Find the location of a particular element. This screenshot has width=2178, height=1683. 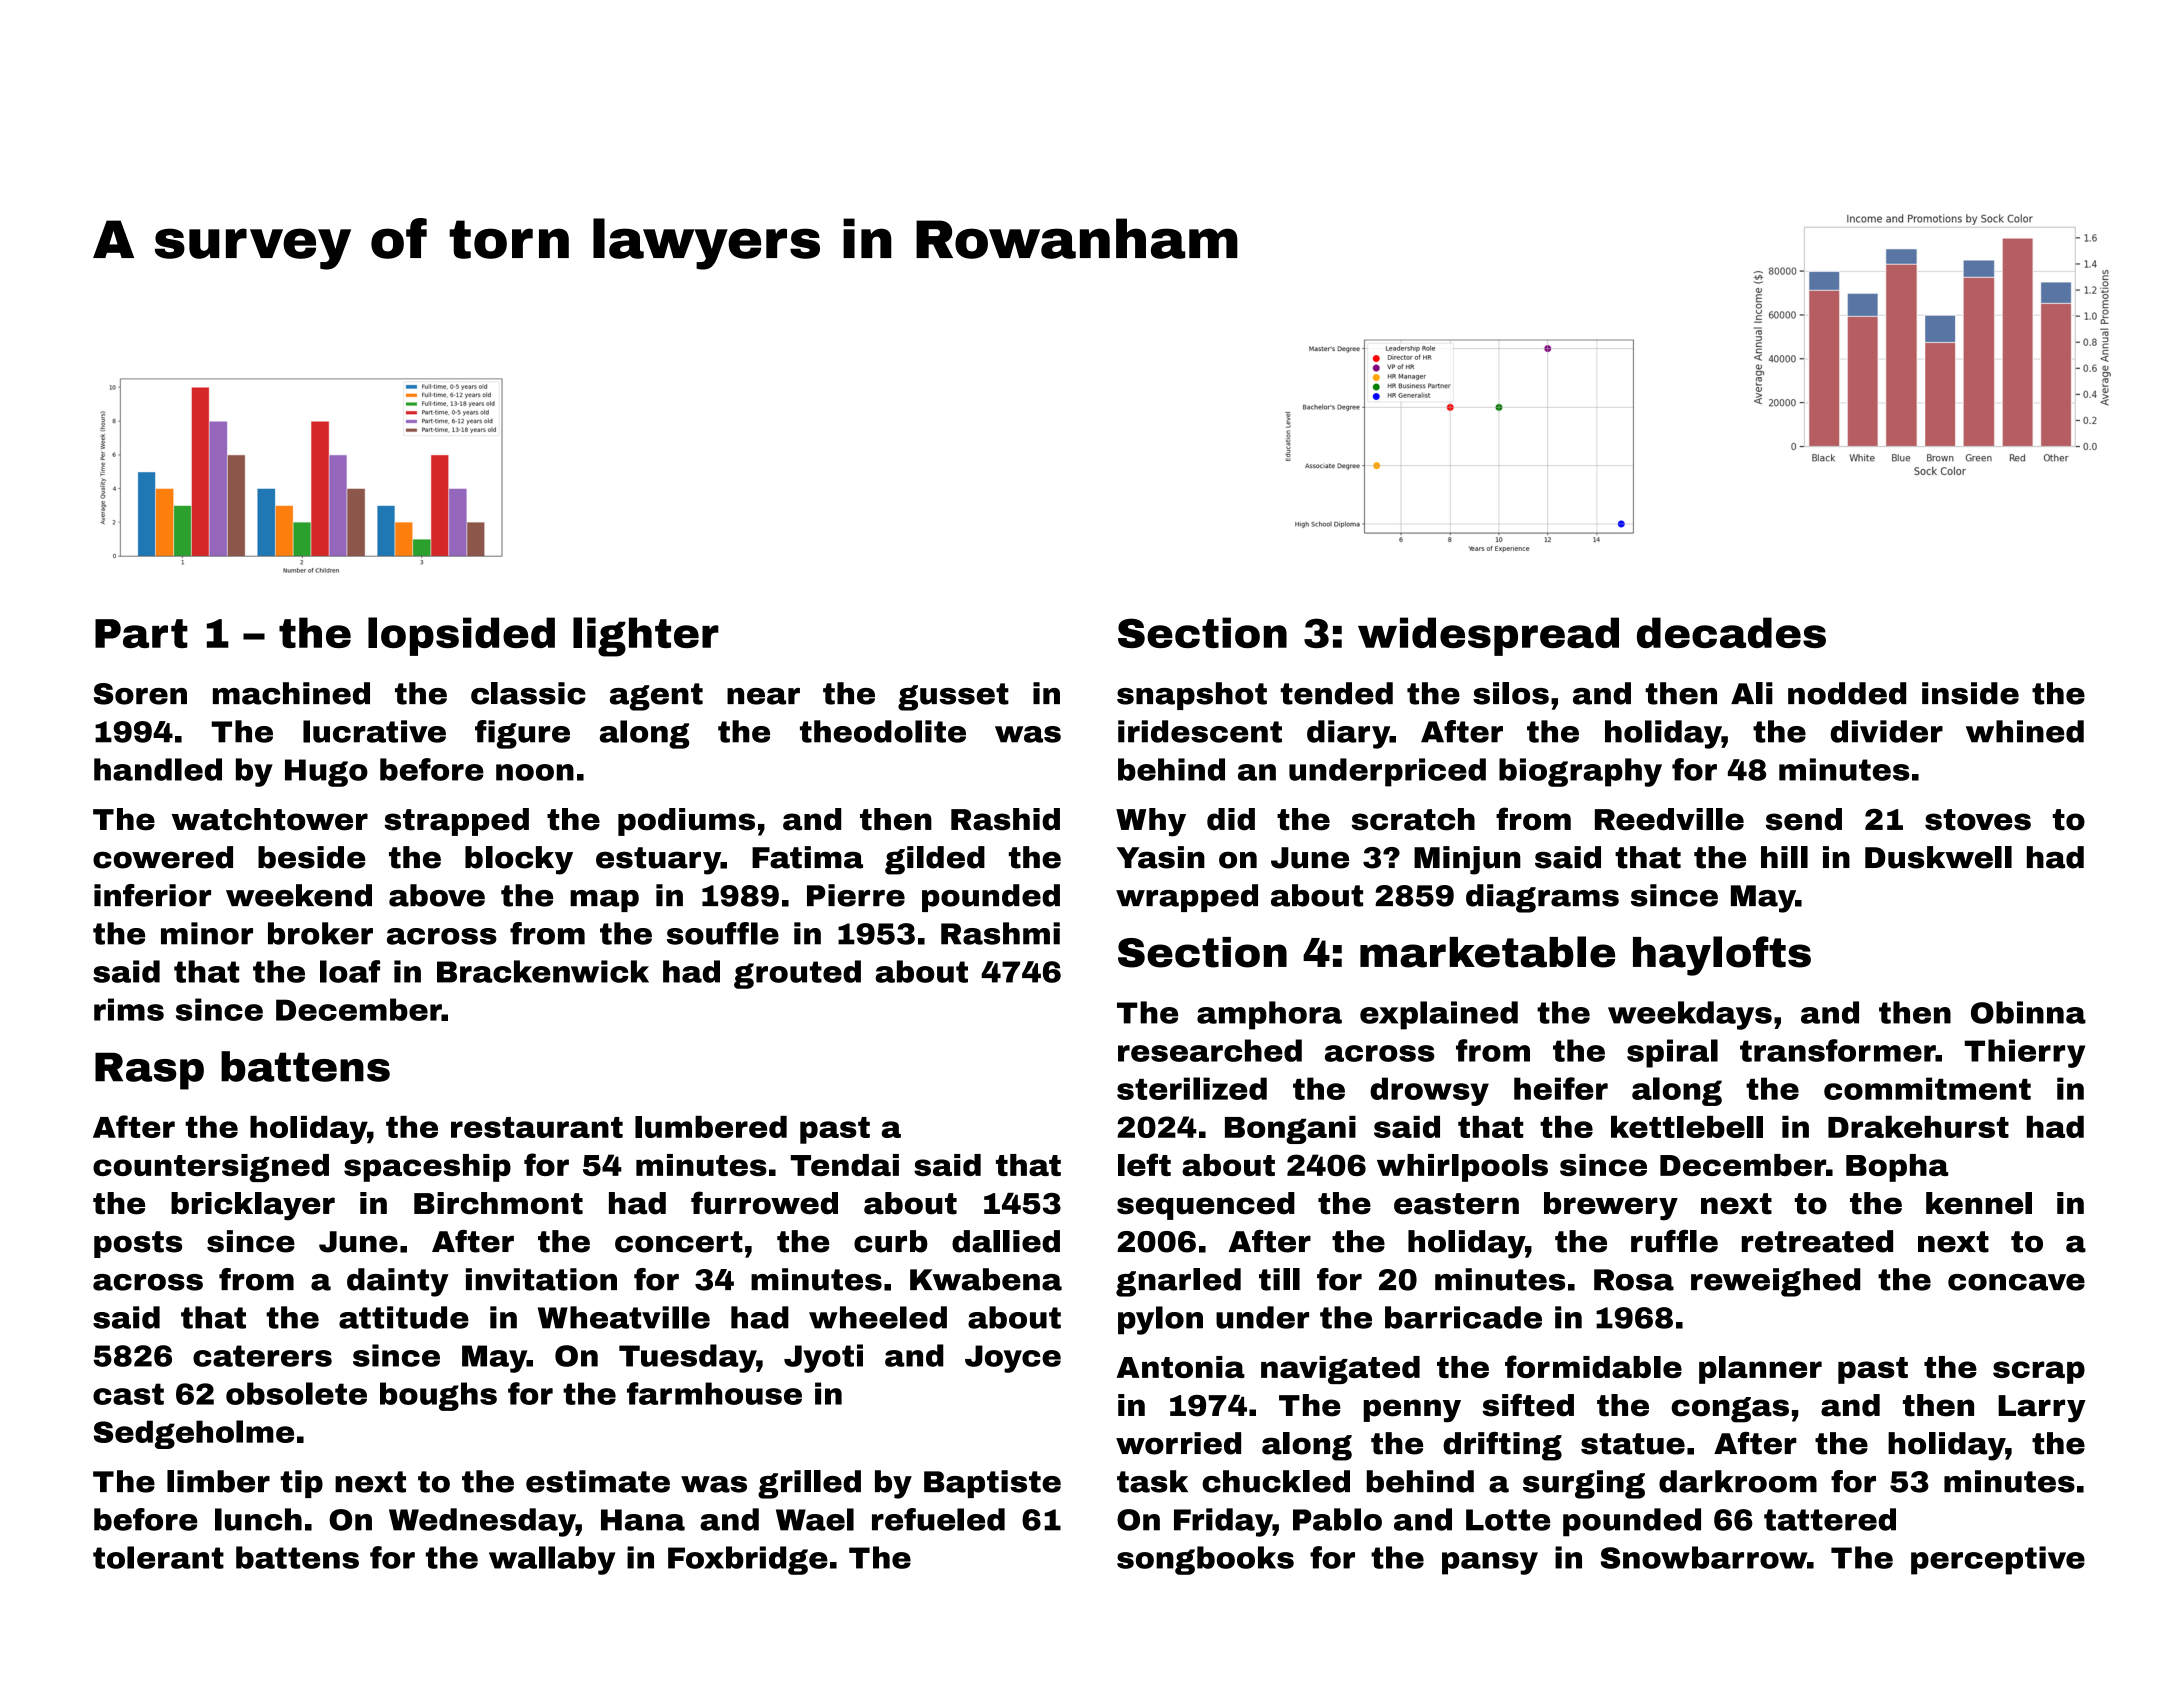

wallaby is located at coordinates (552, 1560).
